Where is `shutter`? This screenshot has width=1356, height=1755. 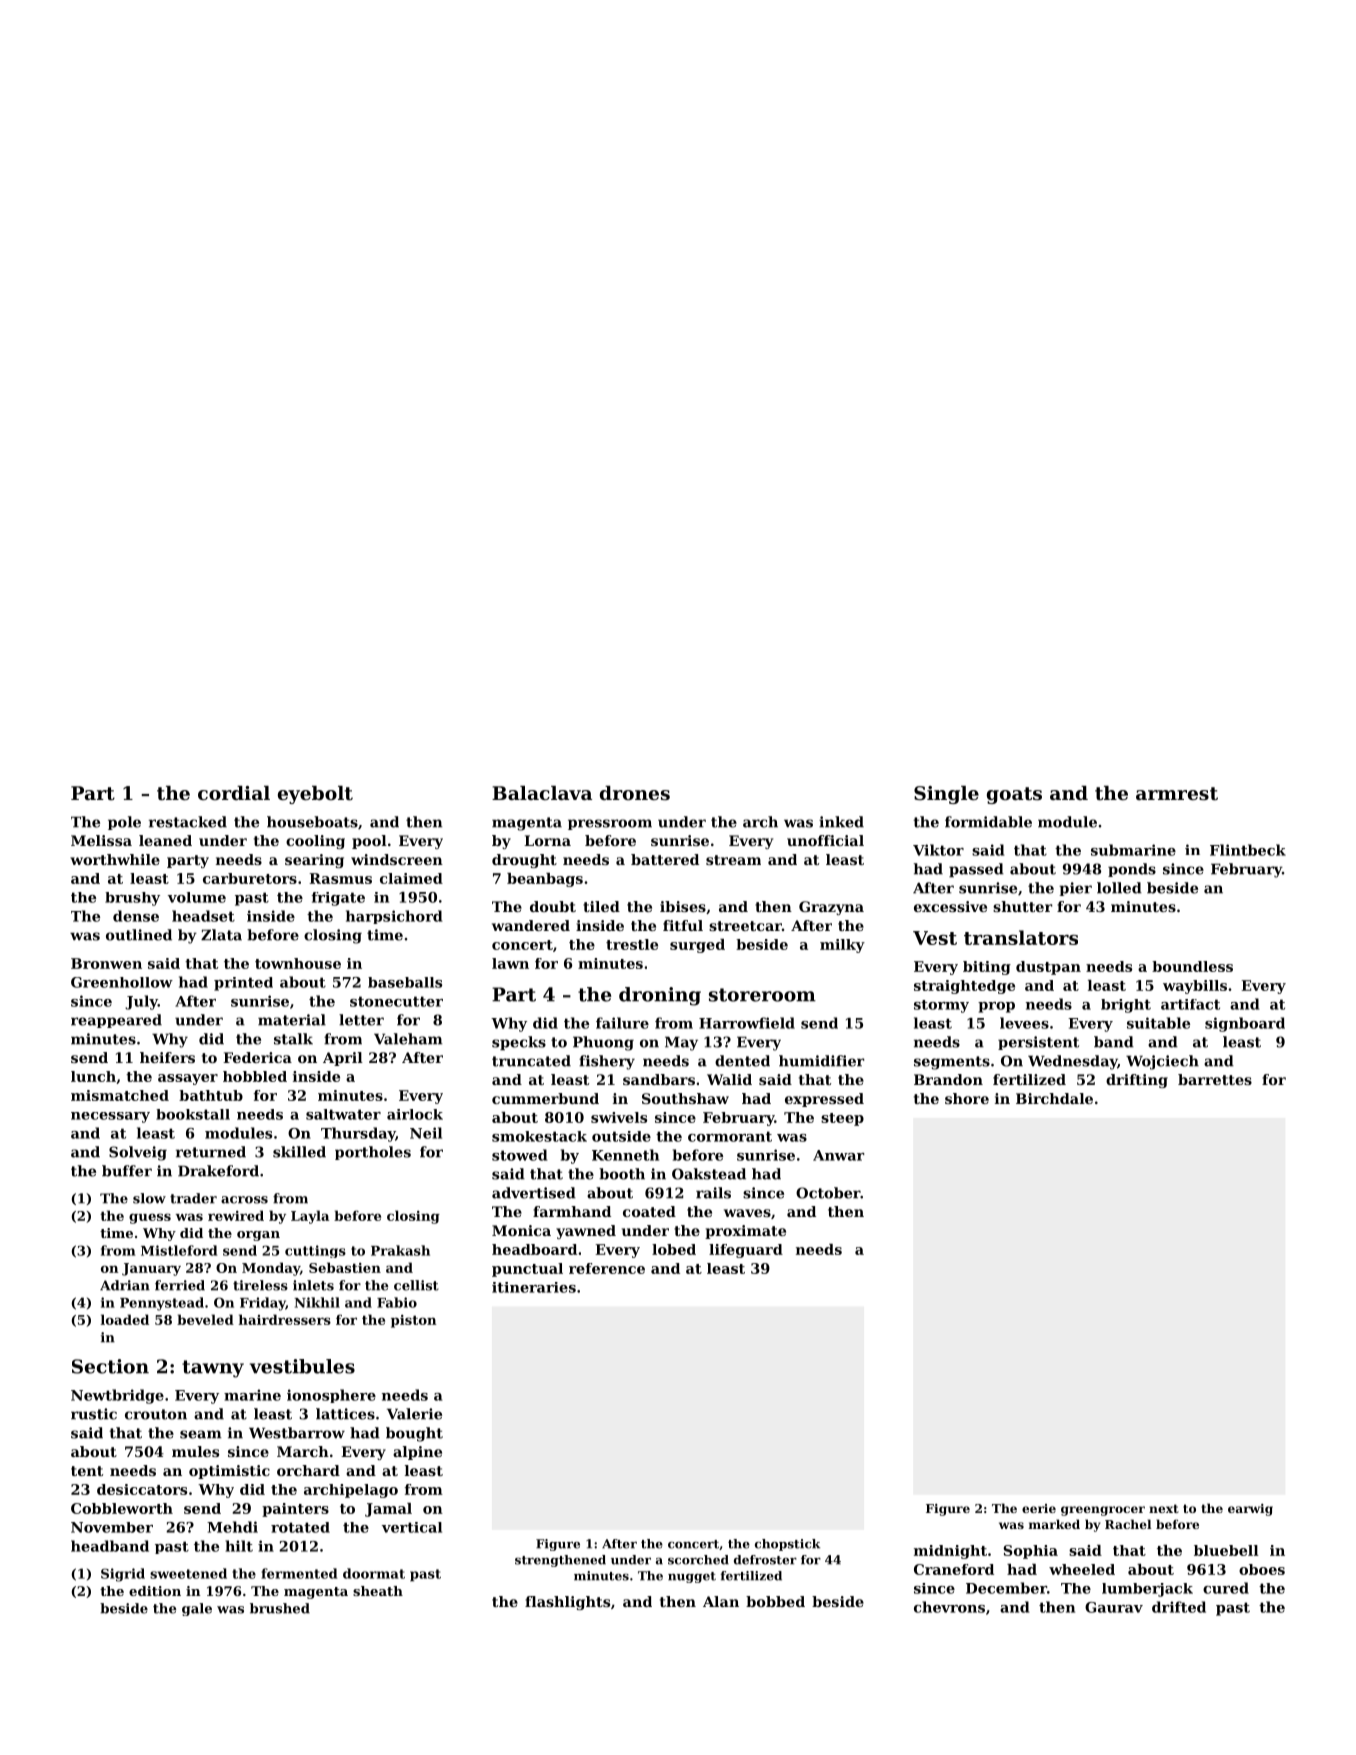
shutter is located at coordinates (1022, 906).
